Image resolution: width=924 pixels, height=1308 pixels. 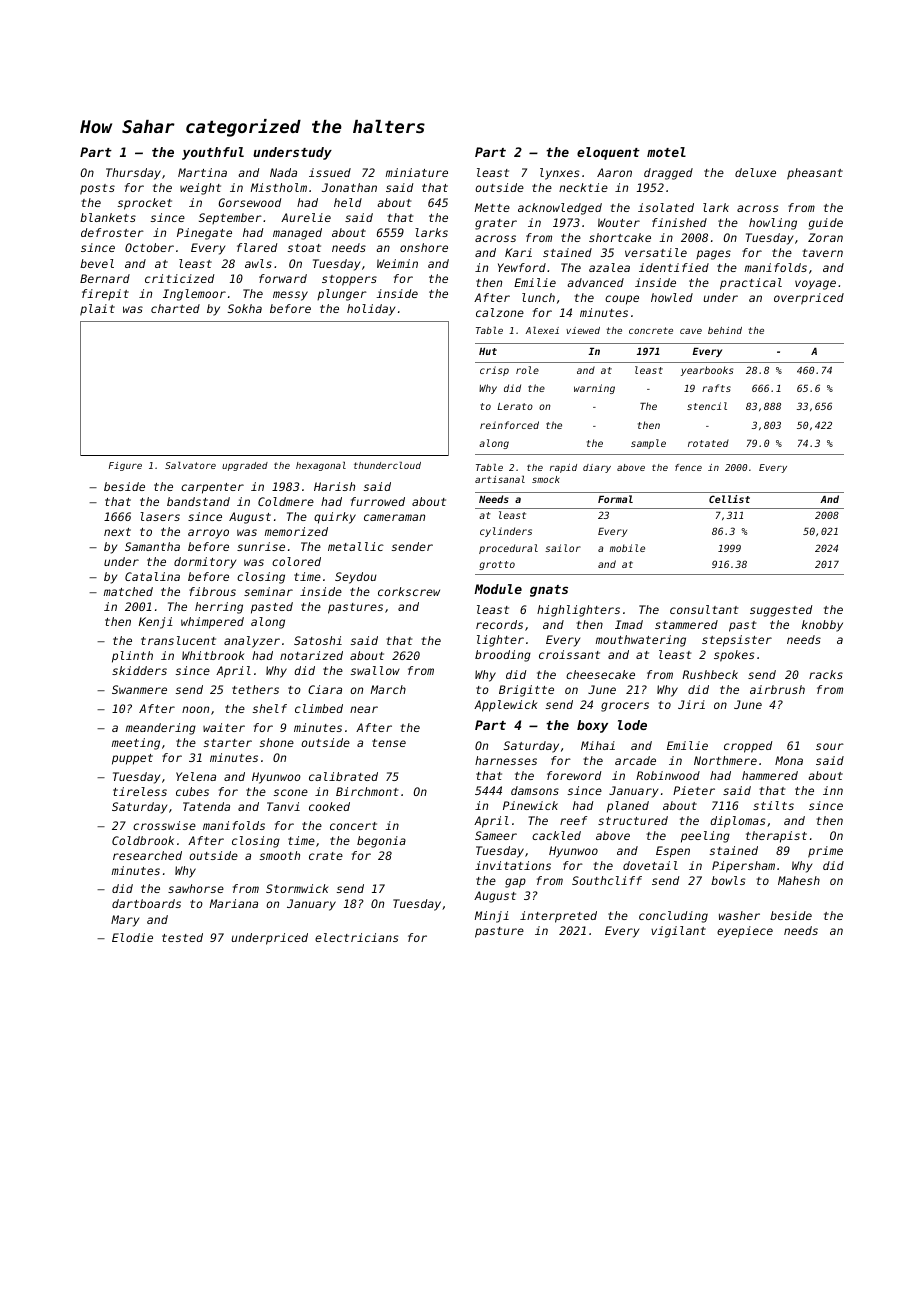 What do you see at coordinates (666, 152) in the screenshot?
I see `motel` at bounding box center [666, 152].
